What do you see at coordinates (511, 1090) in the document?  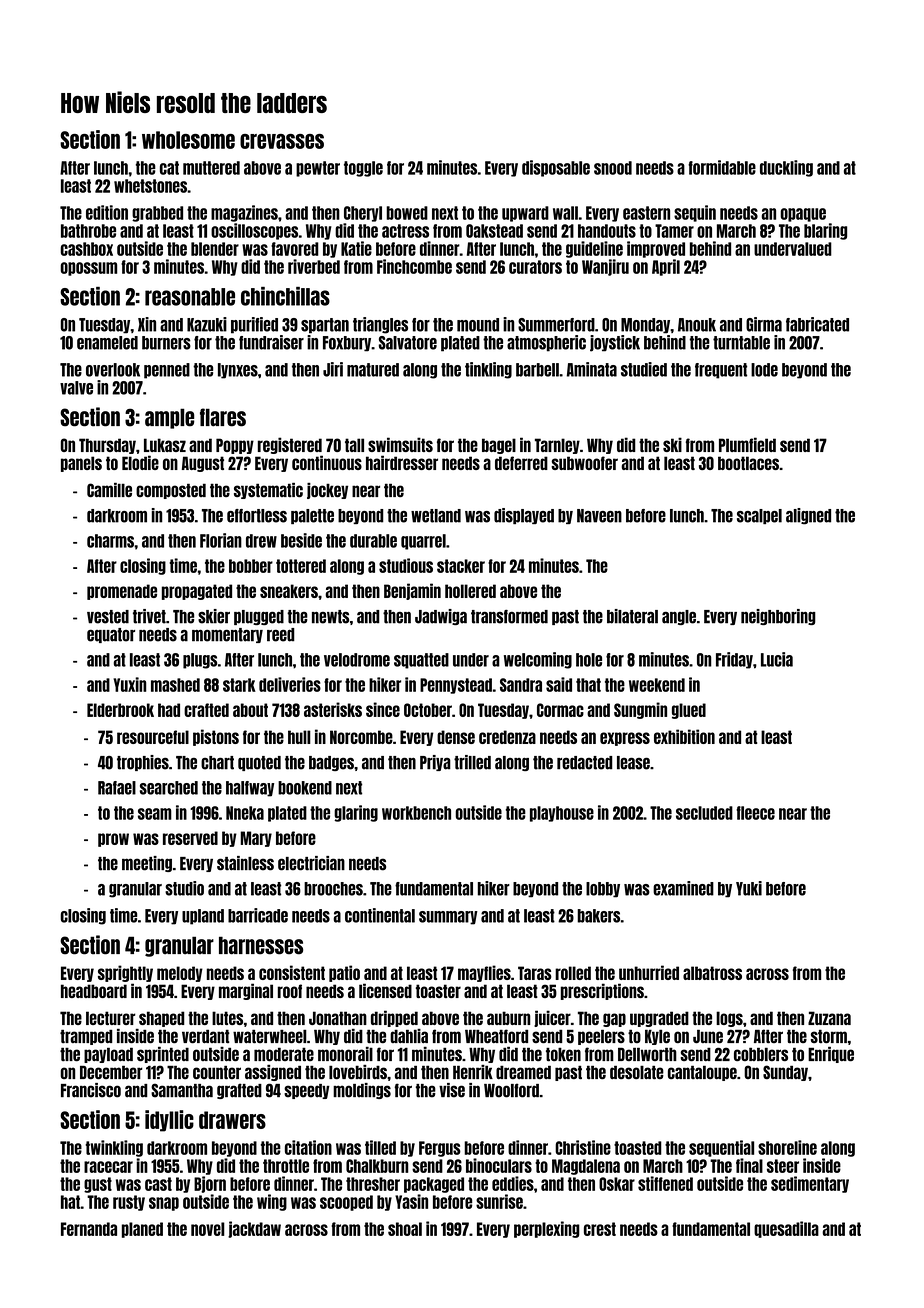 I see `Woolford` at bounding box center [511, 1090].
